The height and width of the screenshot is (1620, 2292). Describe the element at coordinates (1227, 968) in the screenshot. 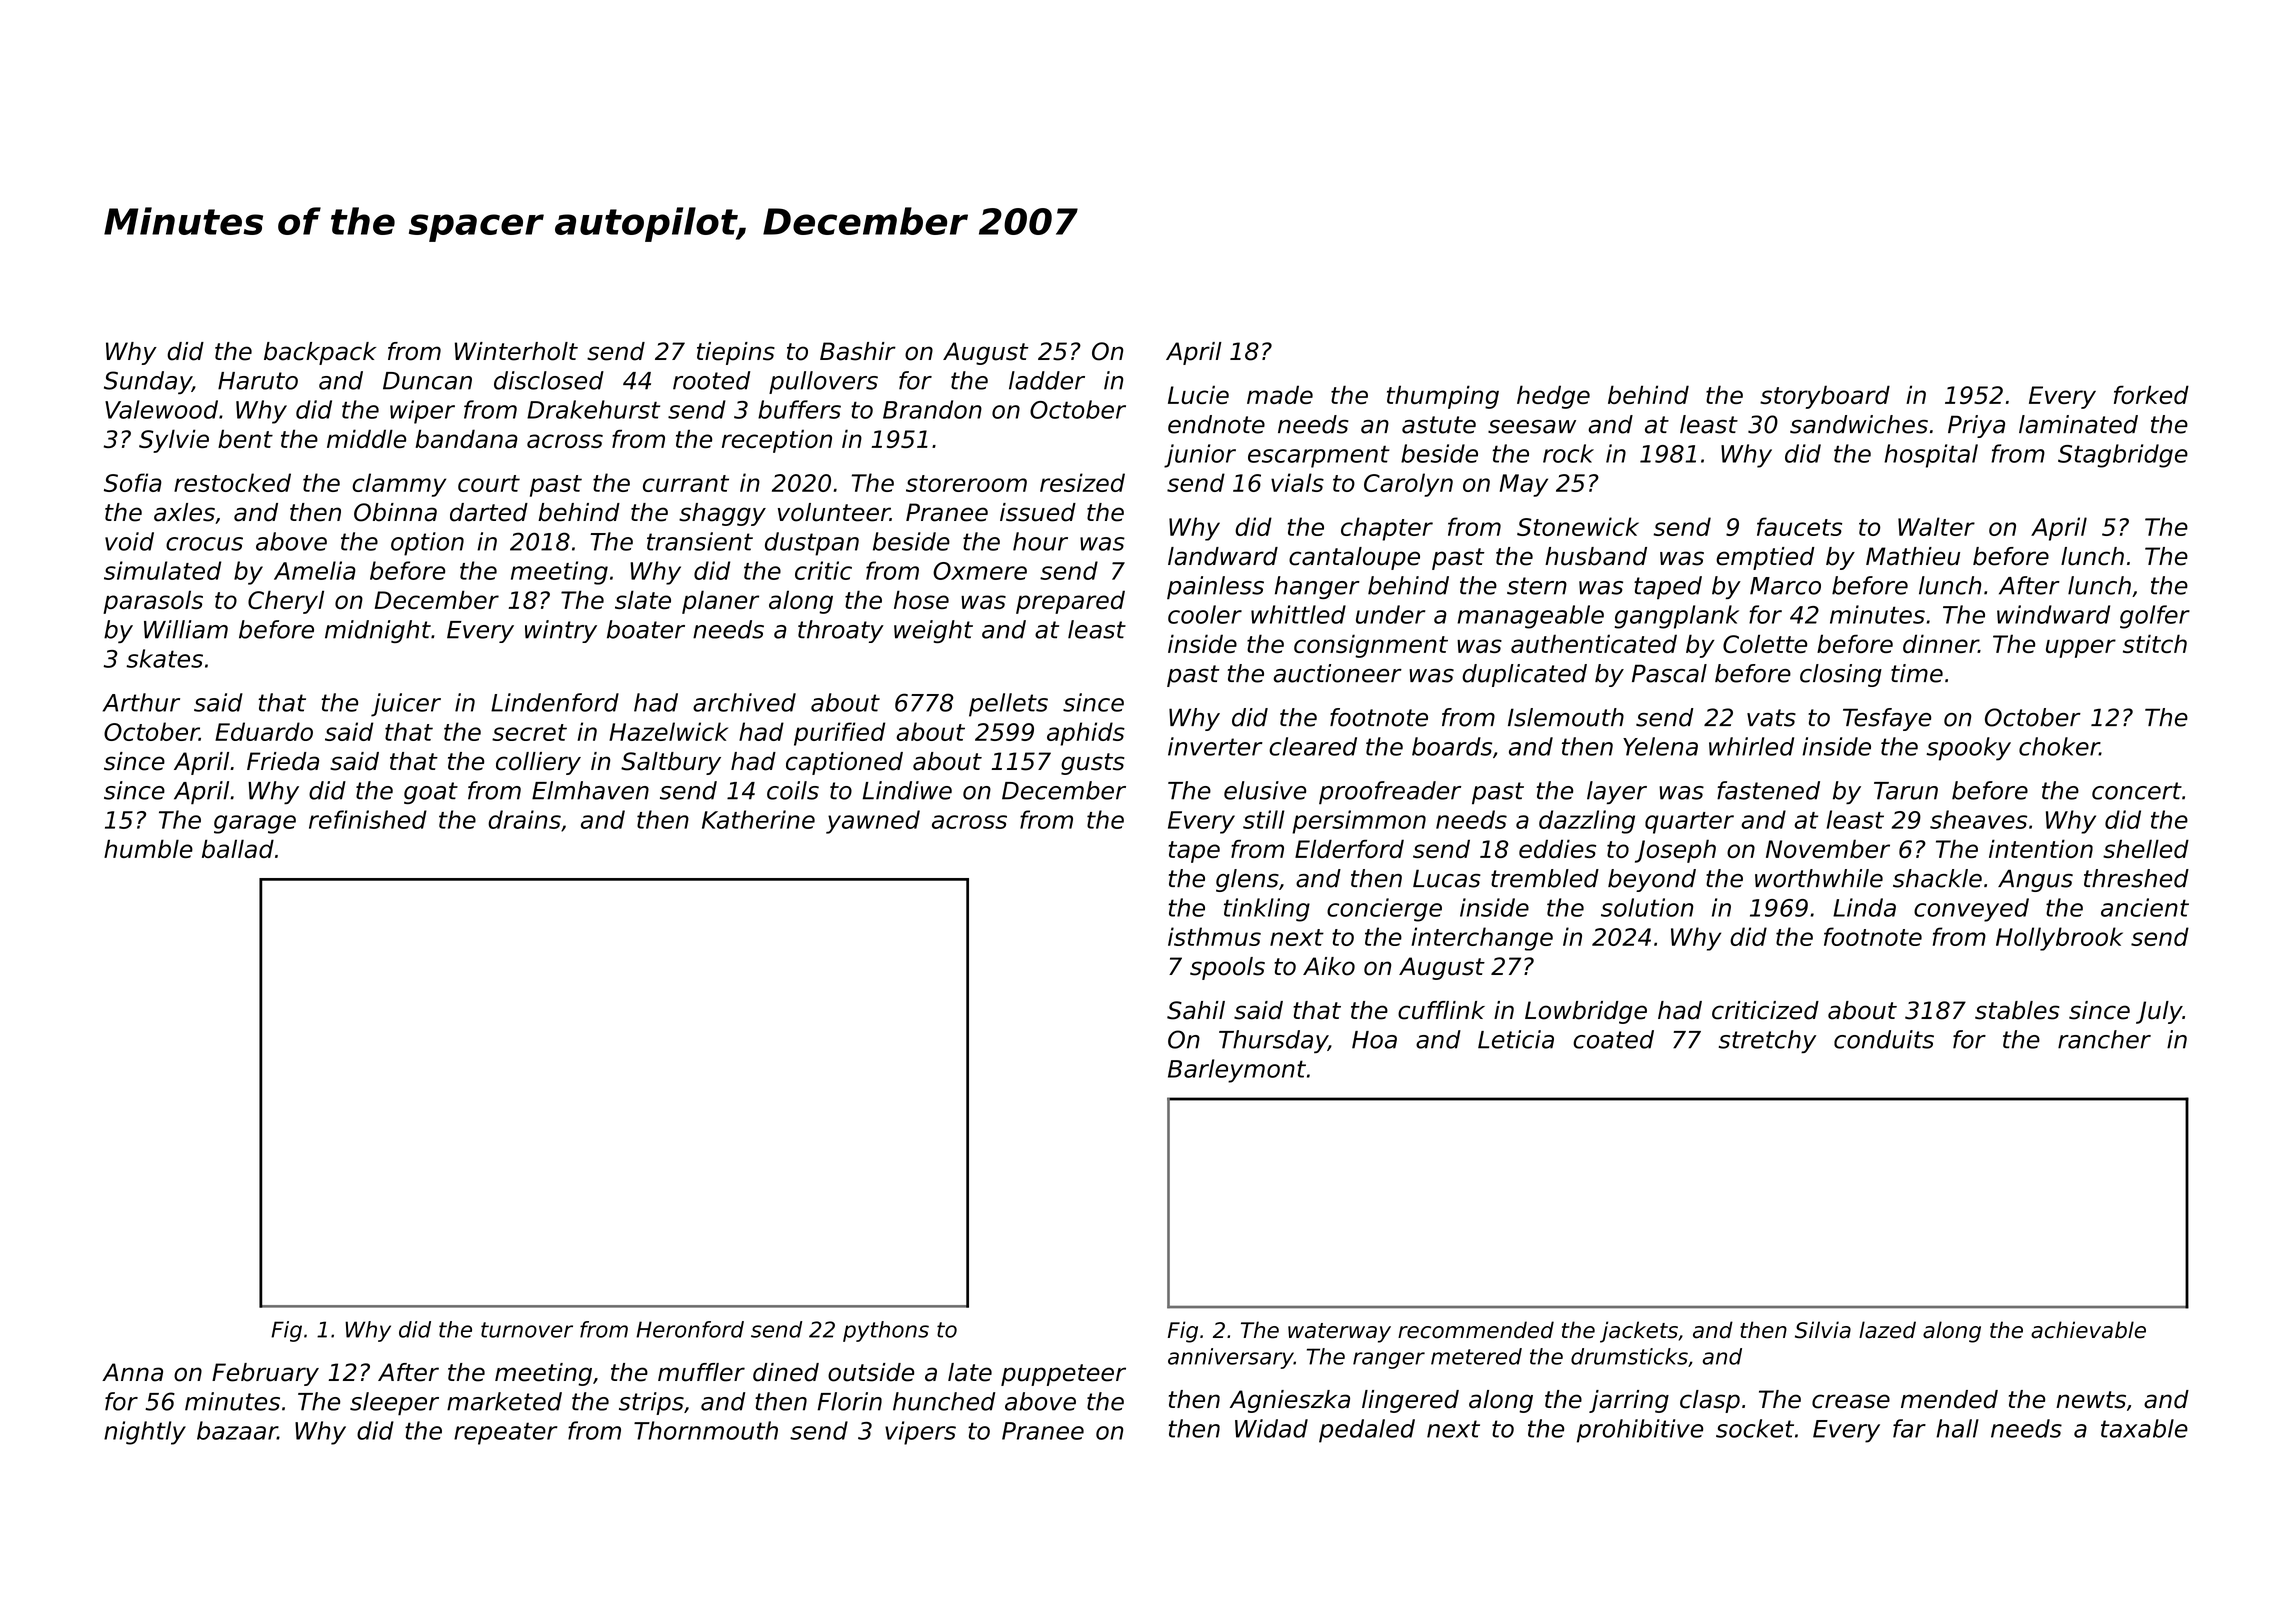

I see `spools` at that location.
